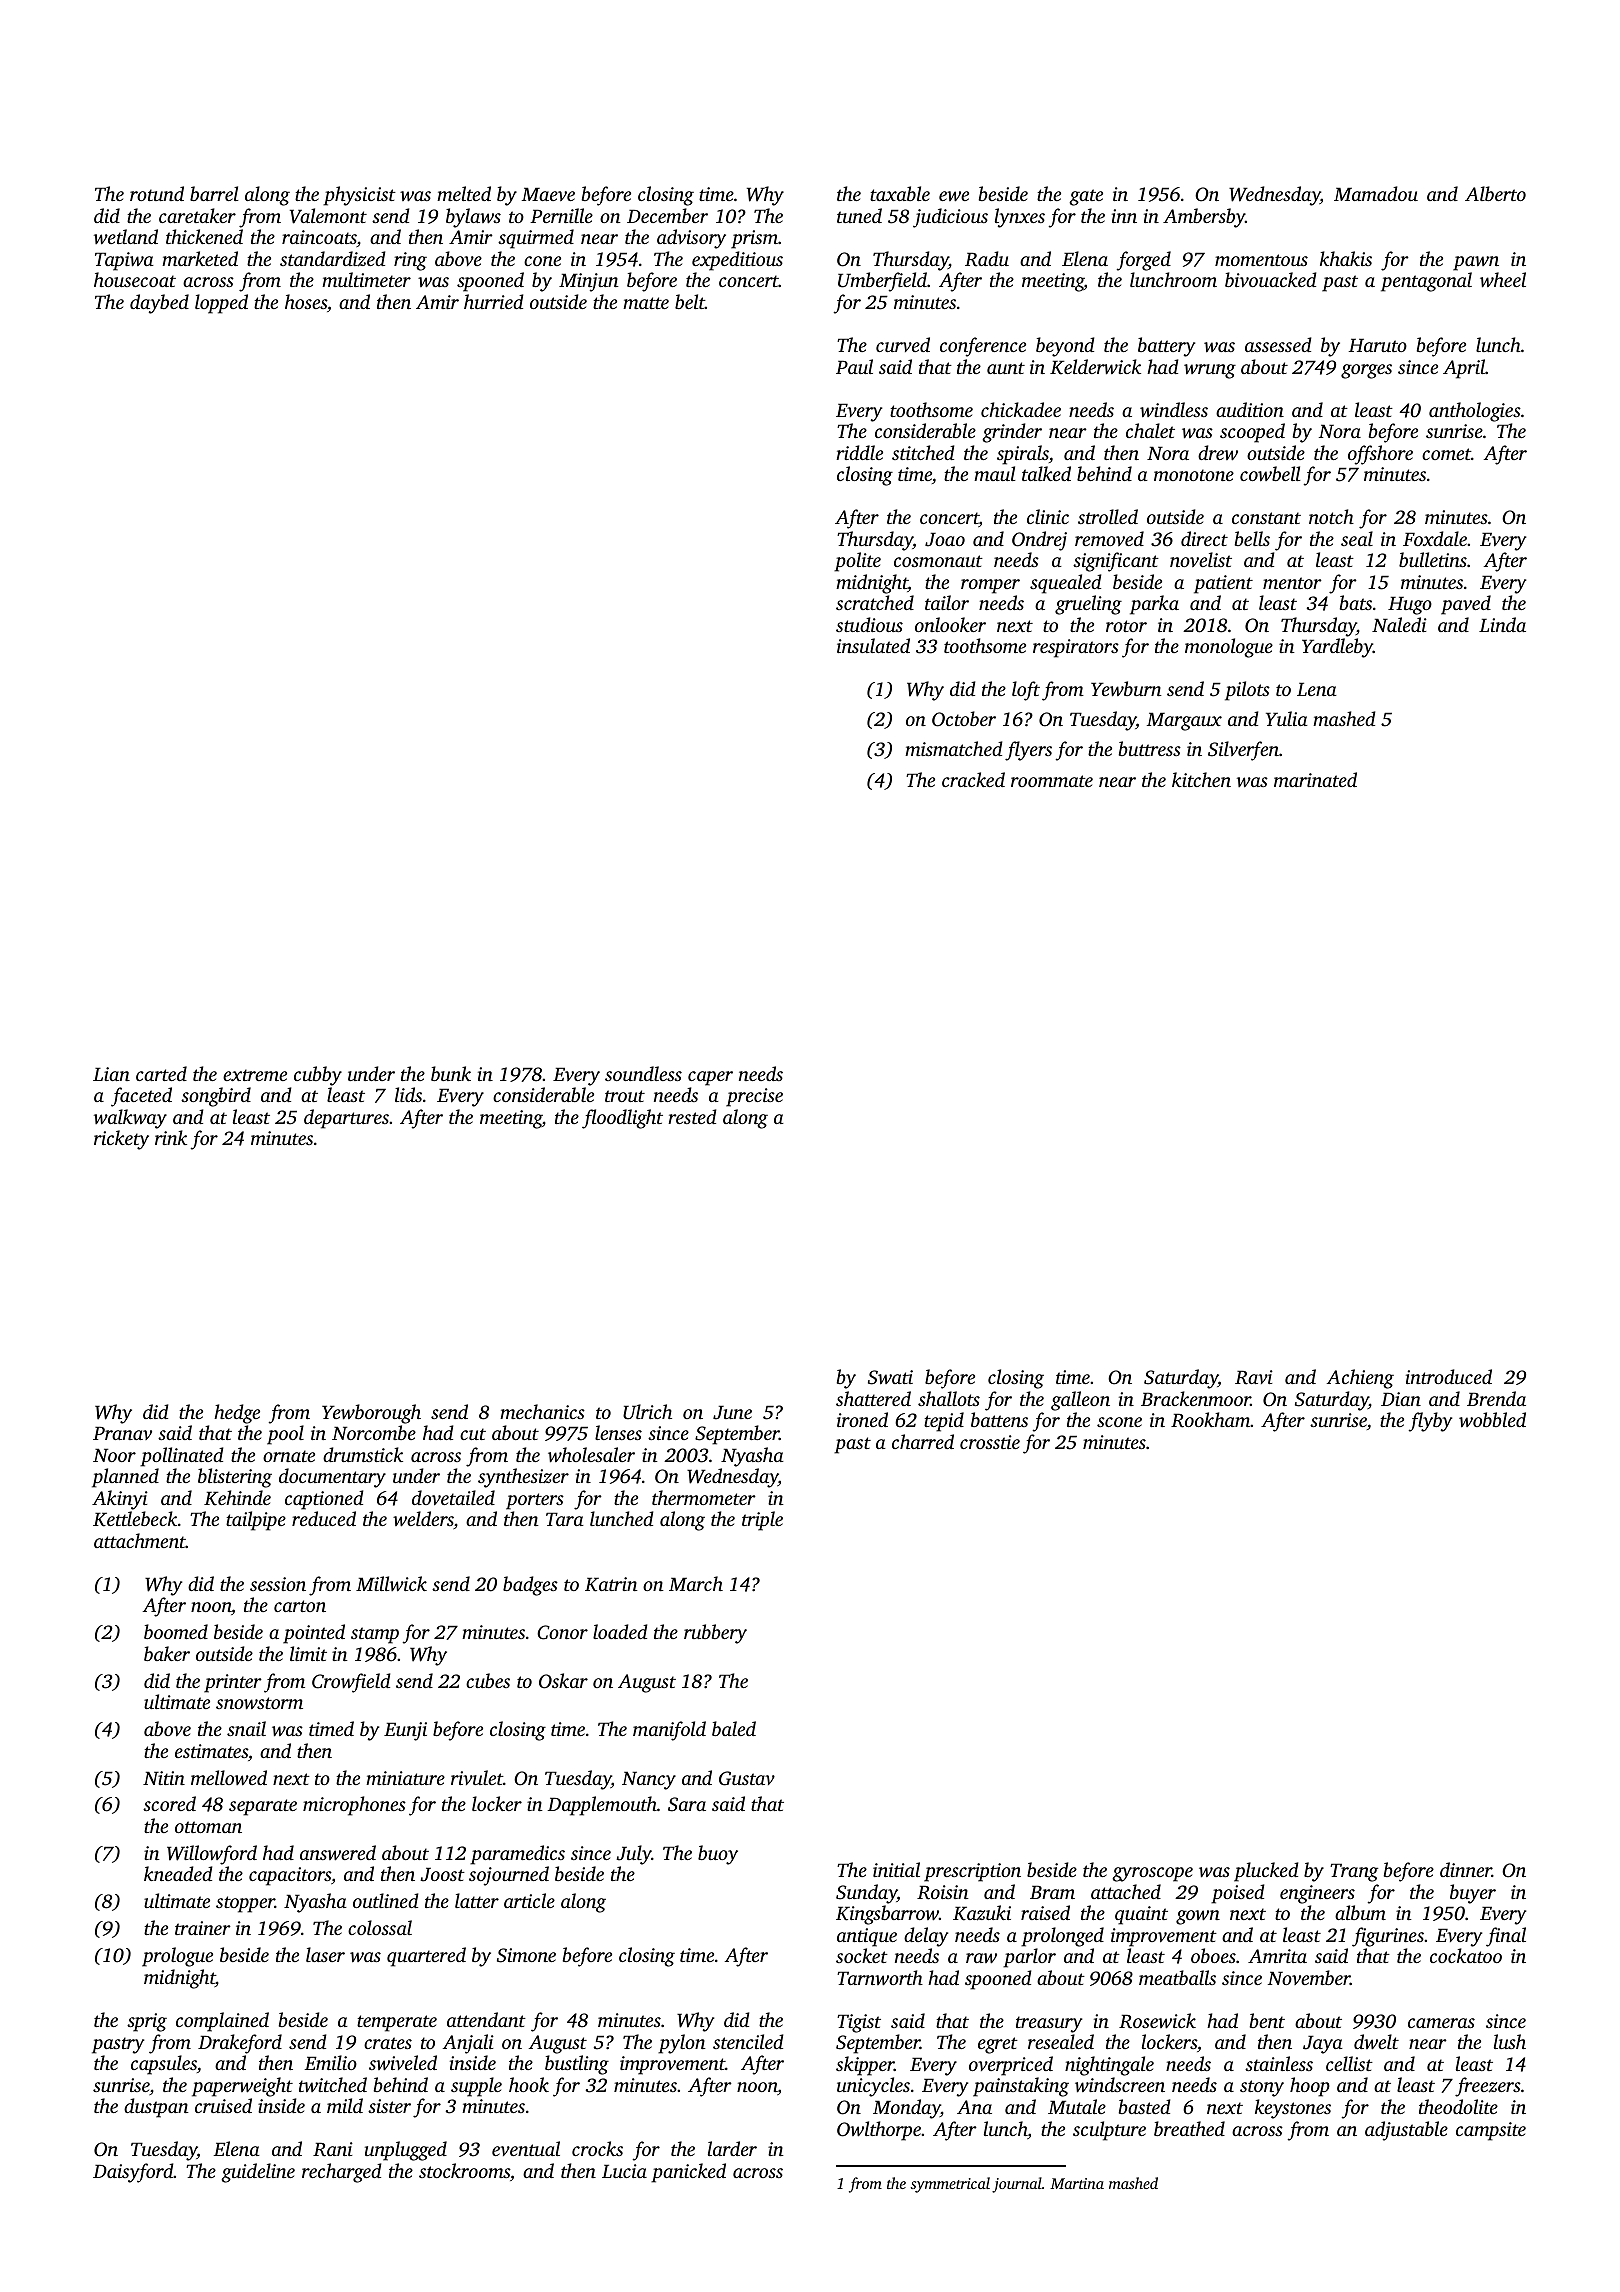 The width and height of the page is (1620, 2292). Describe the element at coordinates (159, 304) in the page. I see `daybed` at that location.
